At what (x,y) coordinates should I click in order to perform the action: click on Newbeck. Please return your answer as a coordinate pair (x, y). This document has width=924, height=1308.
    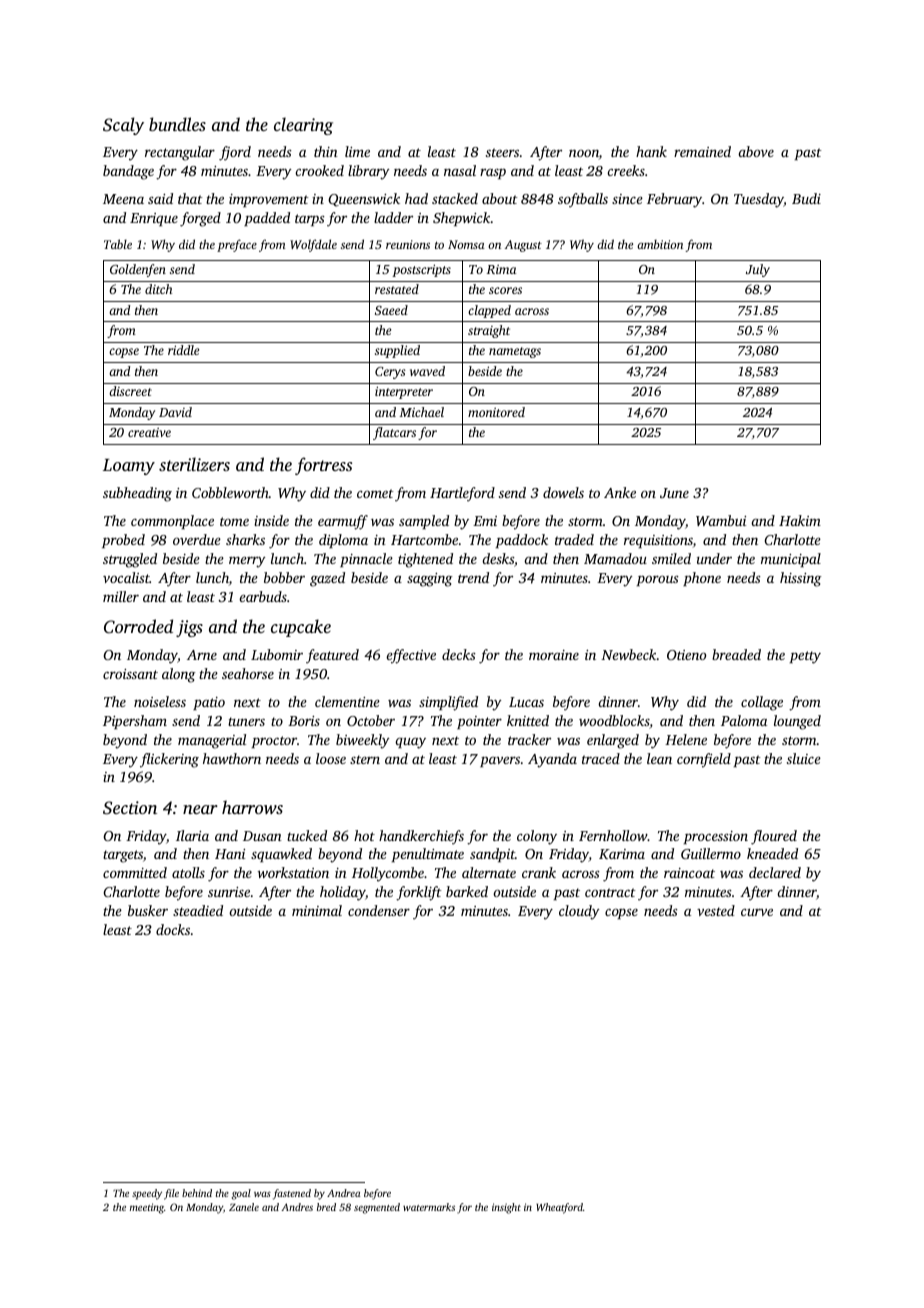
    Looking at the image, I should click on (629, 654).
